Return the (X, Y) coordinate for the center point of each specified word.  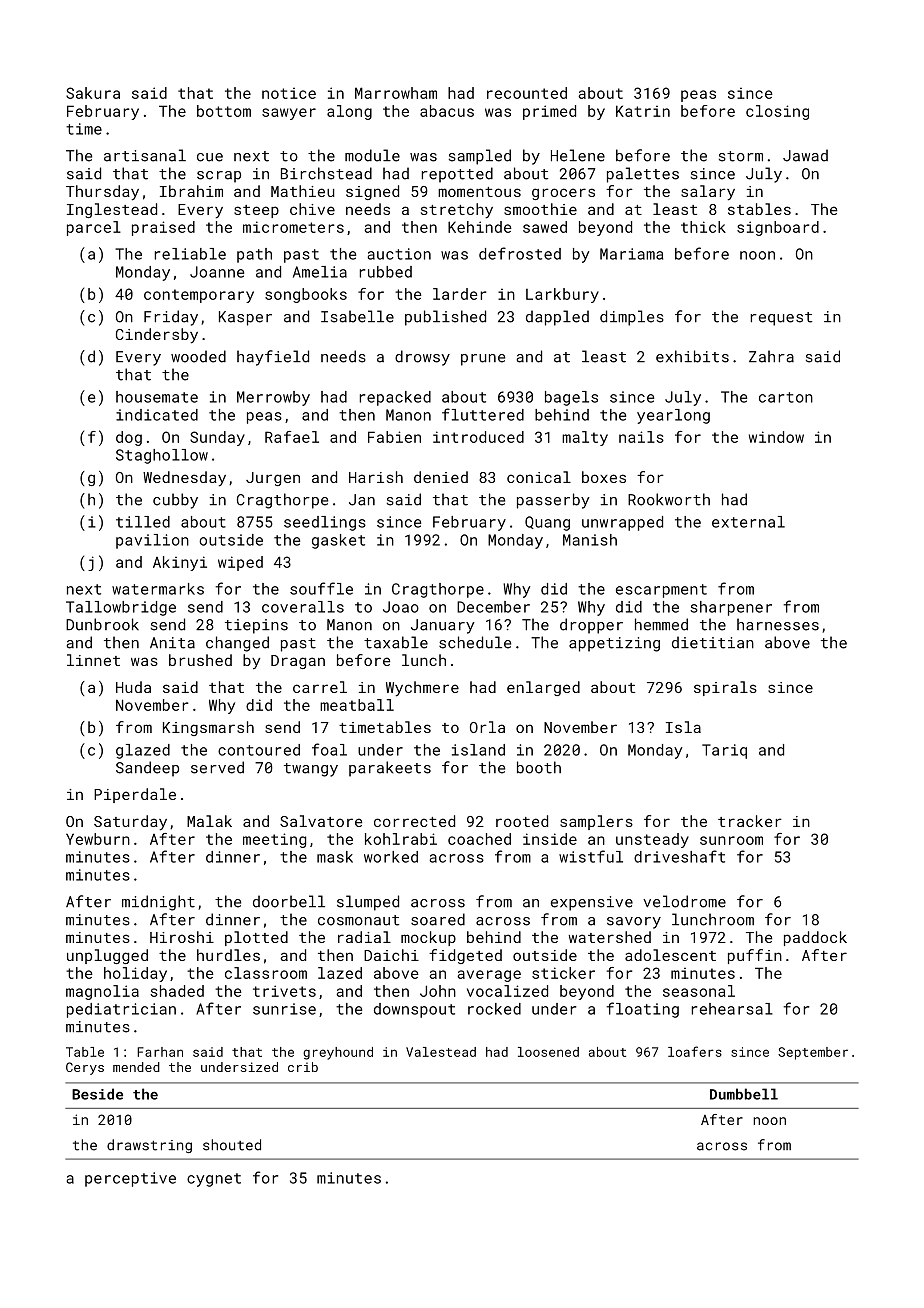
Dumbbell (744, 1094)
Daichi (391, 955)
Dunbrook (102, 624)
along (349, 112)
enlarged (543, 688)
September (813, 1053)
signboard (778, 228)
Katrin (643, 111)
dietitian (713, 642)
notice (289, 93)
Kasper (245, 318)
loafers (695, 1051)
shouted (232, 1145)
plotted (256, 938)
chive (312, 209)
